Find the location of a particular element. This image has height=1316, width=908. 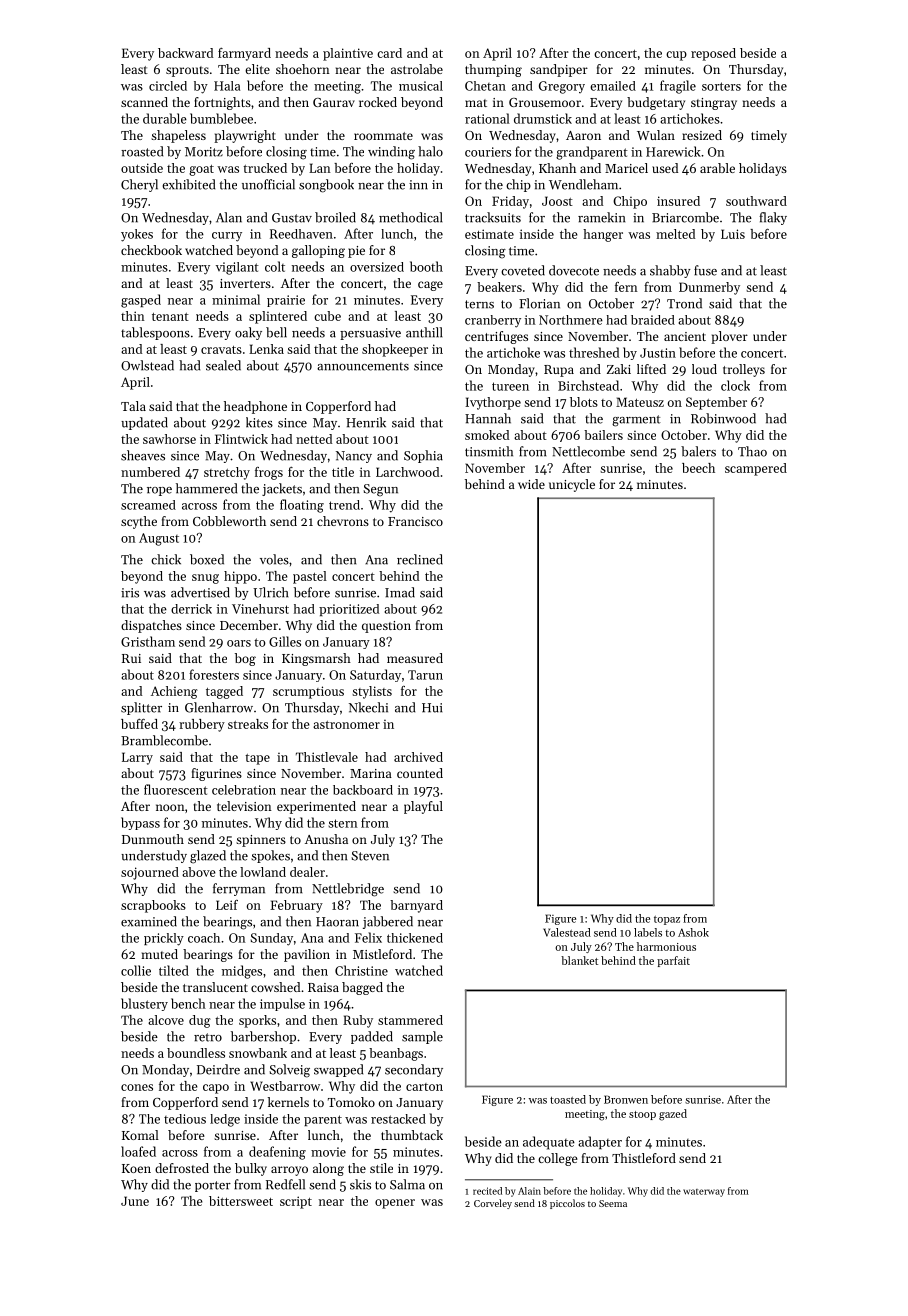

fortnights is located at coordinates (222, 103).
